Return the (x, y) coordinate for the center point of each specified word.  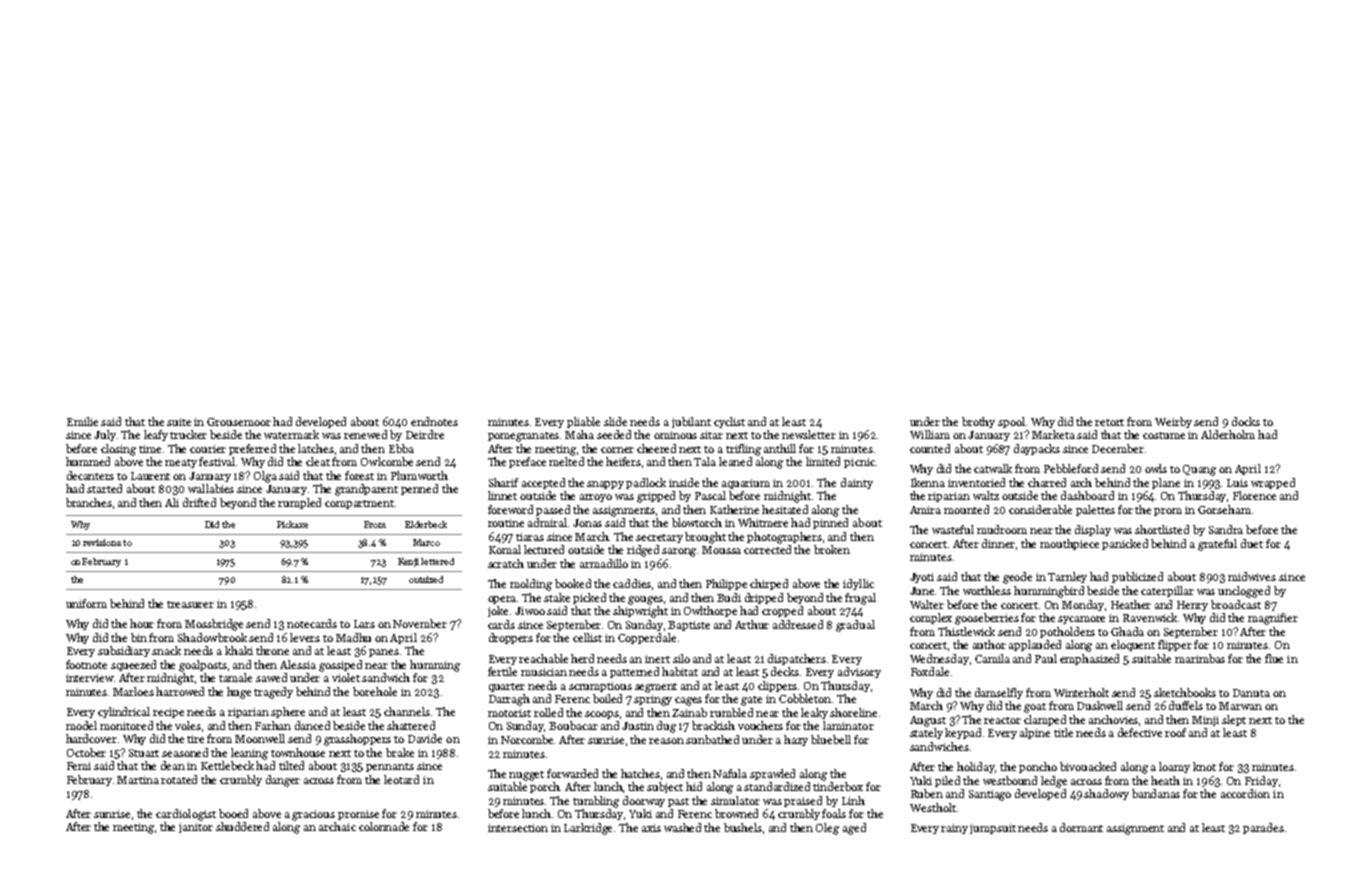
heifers (623, 461)
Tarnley (1067, 577)
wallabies (211, 488)
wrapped (1273, 483)
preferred (252, 449)
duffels (1186, 705)
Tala (705, 461)
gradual (855, 626)
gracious (313, 815)
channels (407, 711)
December (1118, 448)
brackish (713, 725)
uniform (86, 603)
